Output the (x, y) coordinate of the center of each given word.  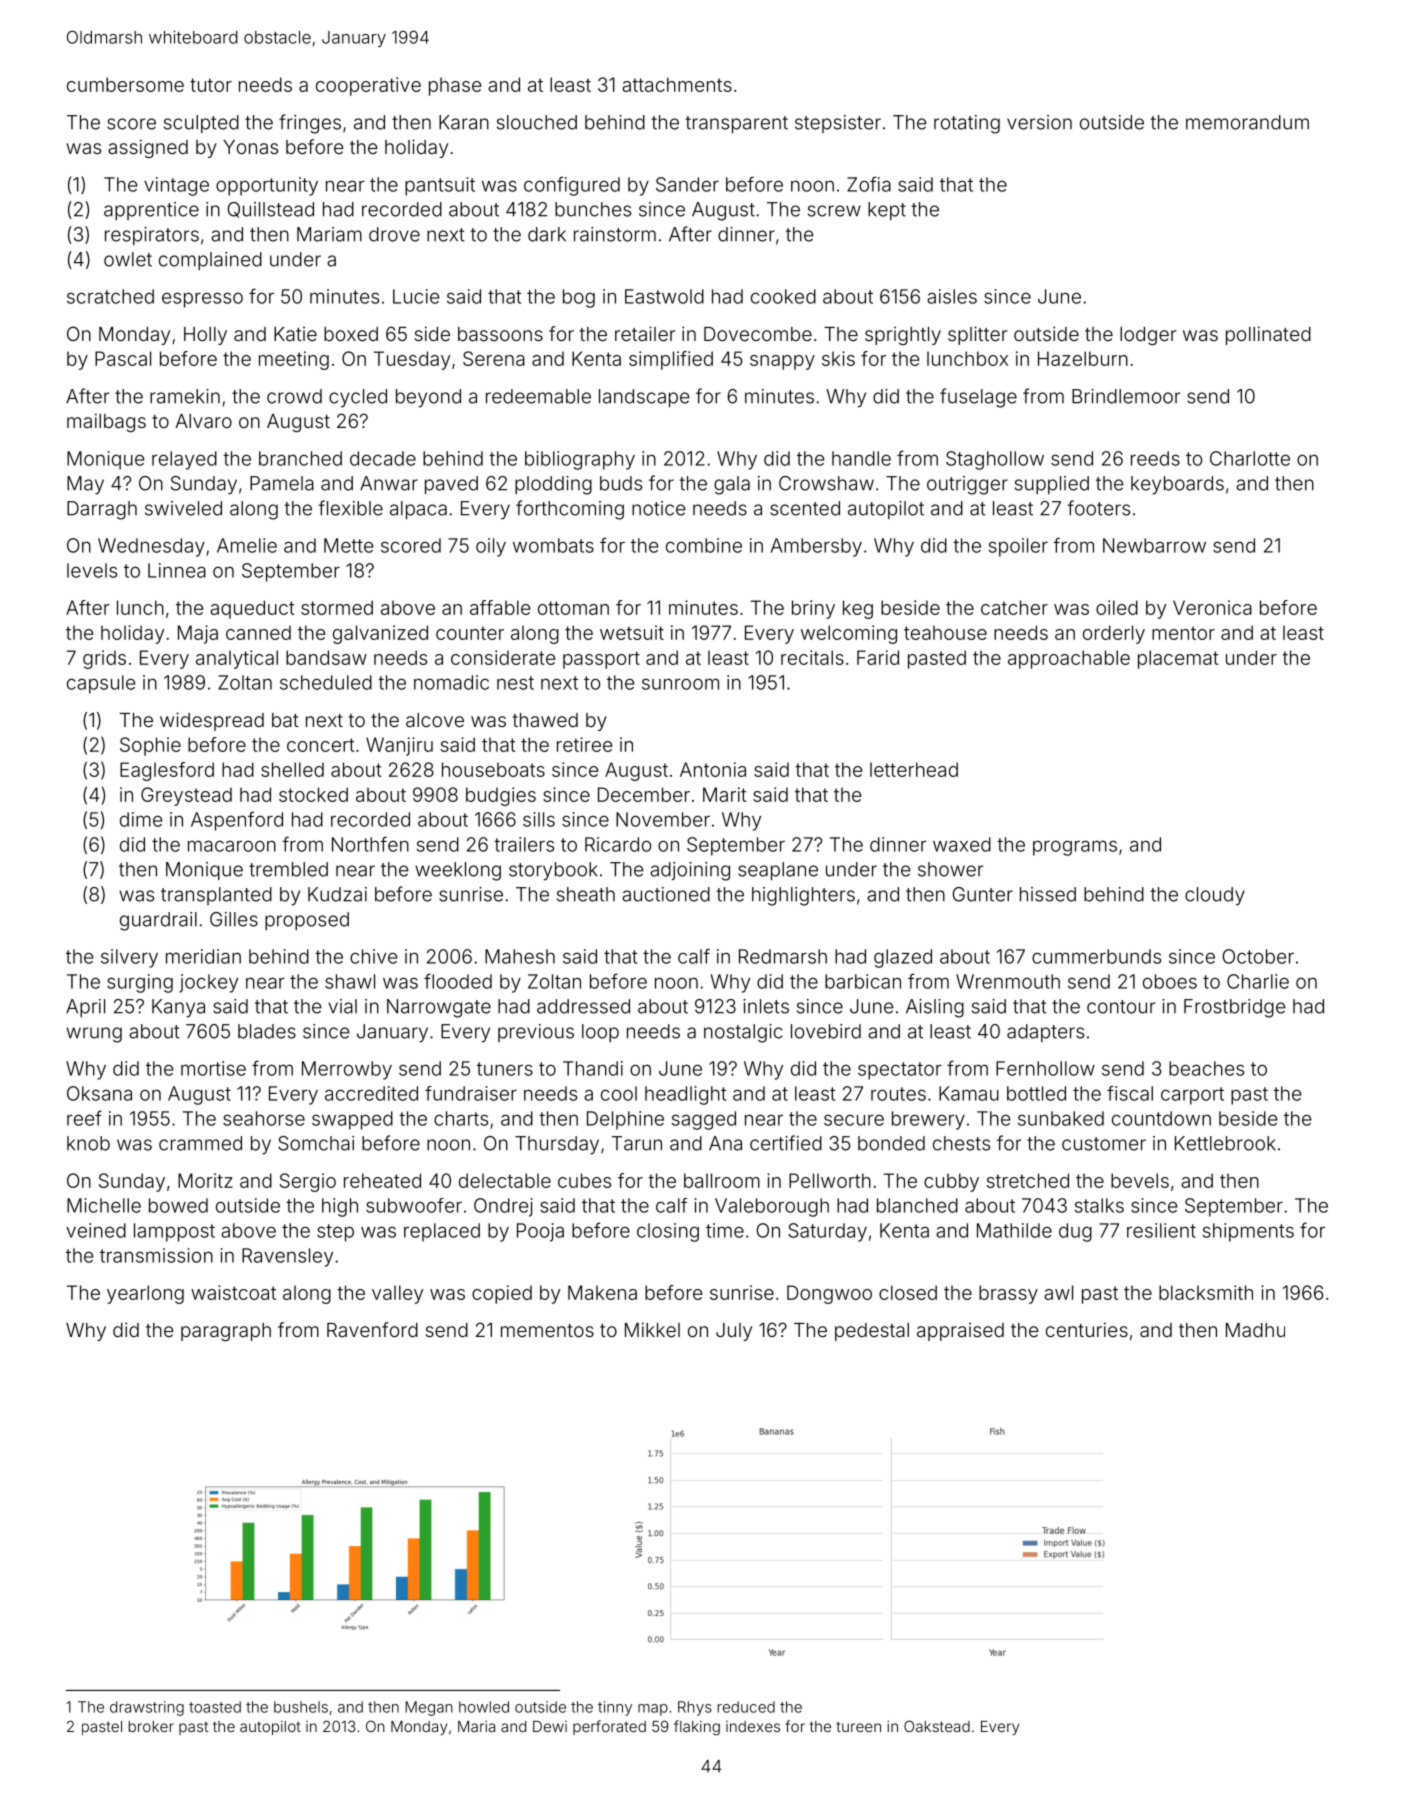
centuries (1087, 1329)
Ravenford (372, 1329)
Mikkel (652, 1329)
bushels (301, 1707)
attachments (677, 84)
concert (321, 745)
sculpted (201, 124)
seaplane (778, 871)
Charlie (1258, 981)
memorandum (1247, 122)
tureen (858, 1727)
